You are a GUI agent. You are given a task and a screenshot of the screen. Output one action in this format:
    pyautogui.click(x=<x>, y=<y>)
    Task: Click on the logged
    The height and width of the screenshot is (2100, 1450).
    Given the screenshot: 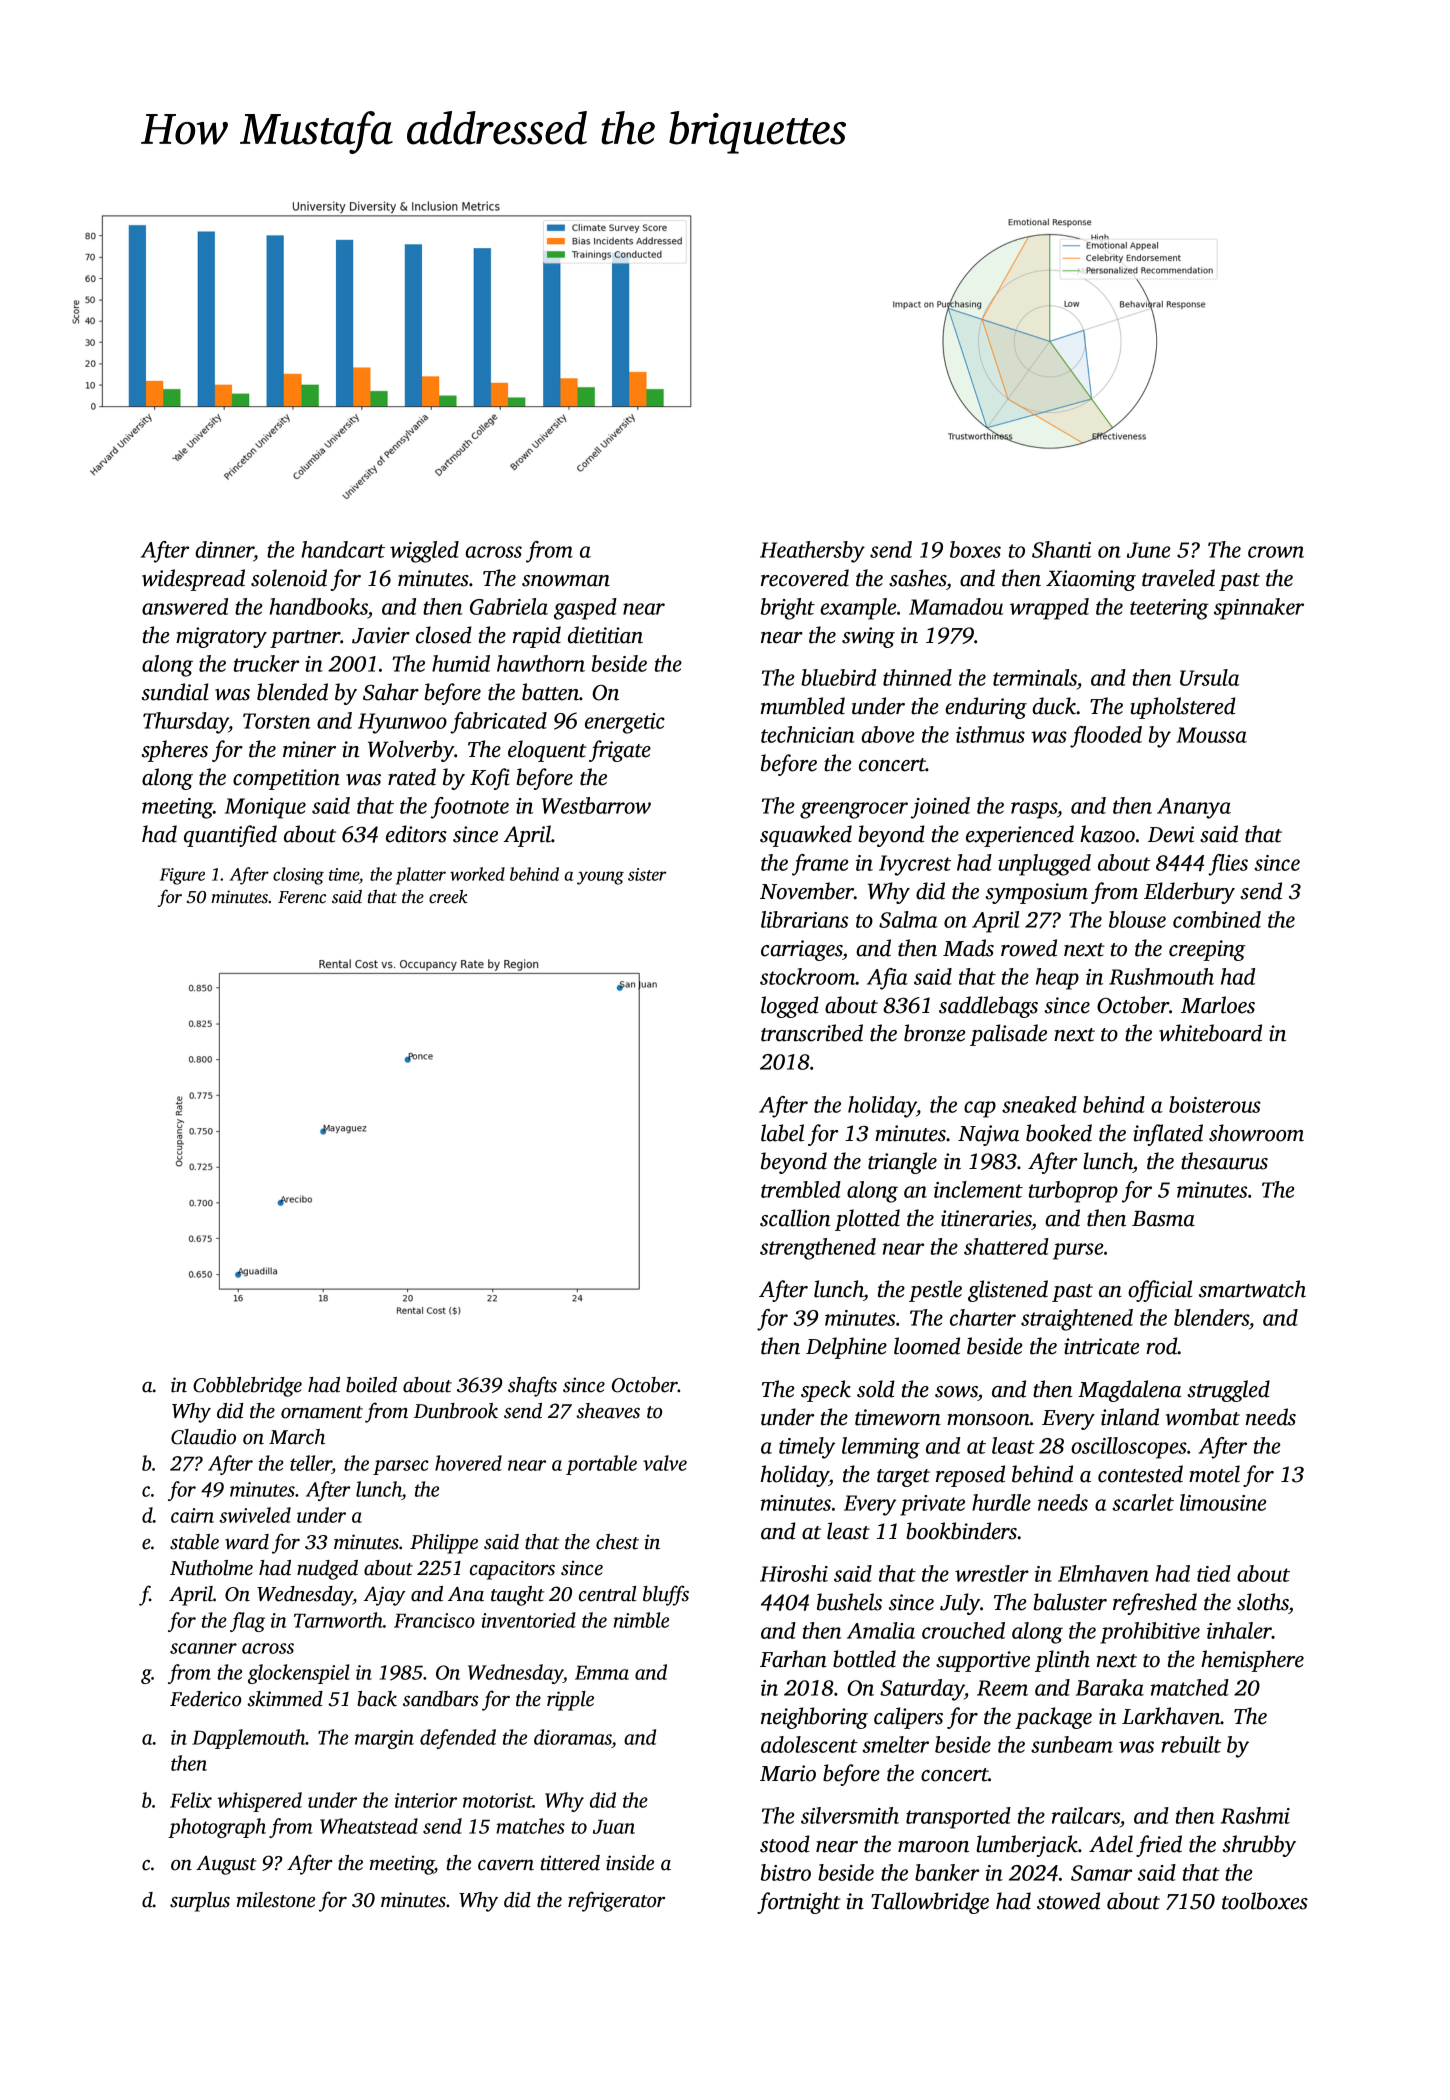 What is the action you would take?
    pyautogui.click(x=790, y=1007)
